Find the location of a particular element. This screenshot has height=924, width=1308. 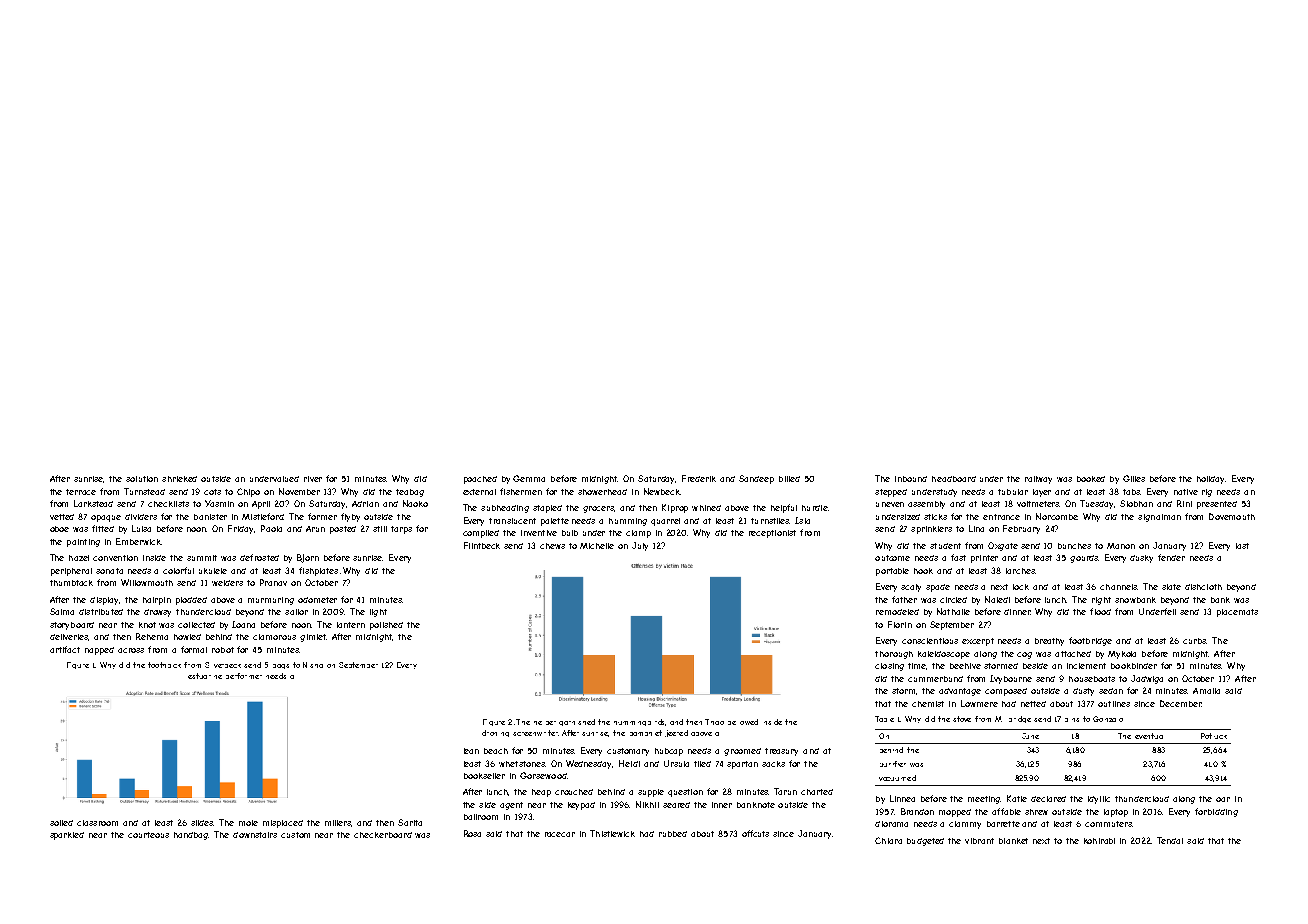

jeered is located at coordinates (676, 733).
